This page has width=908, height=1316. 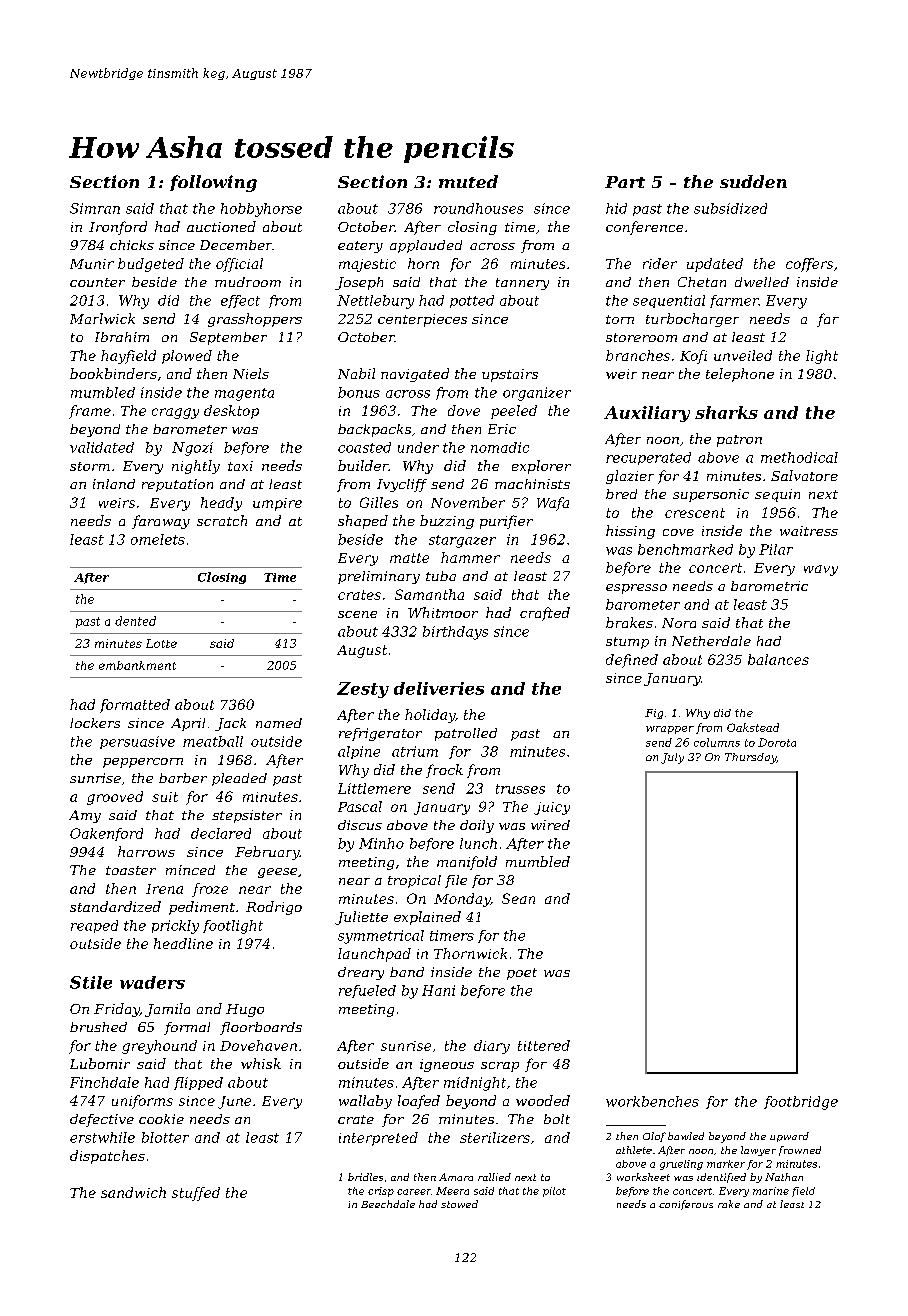 I want to click on columns, so click(x=717, y=742).
